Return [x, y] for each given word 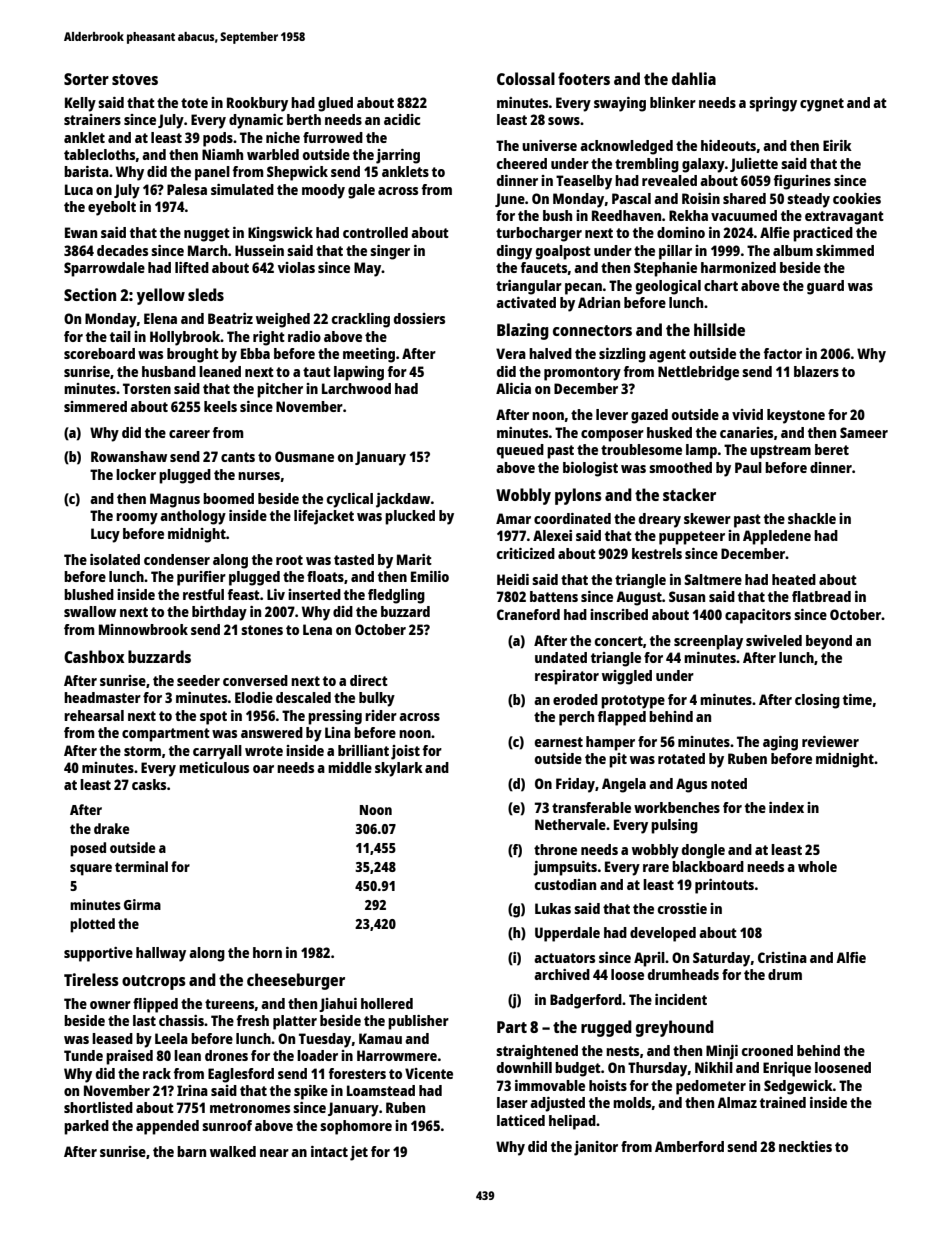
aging [780, 743]
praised [129, 1057]
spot [213, 718]
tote [194, 103]
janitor [596, 1148]
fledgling [396, 596]
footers [584, 78]
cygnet [822, 105]
